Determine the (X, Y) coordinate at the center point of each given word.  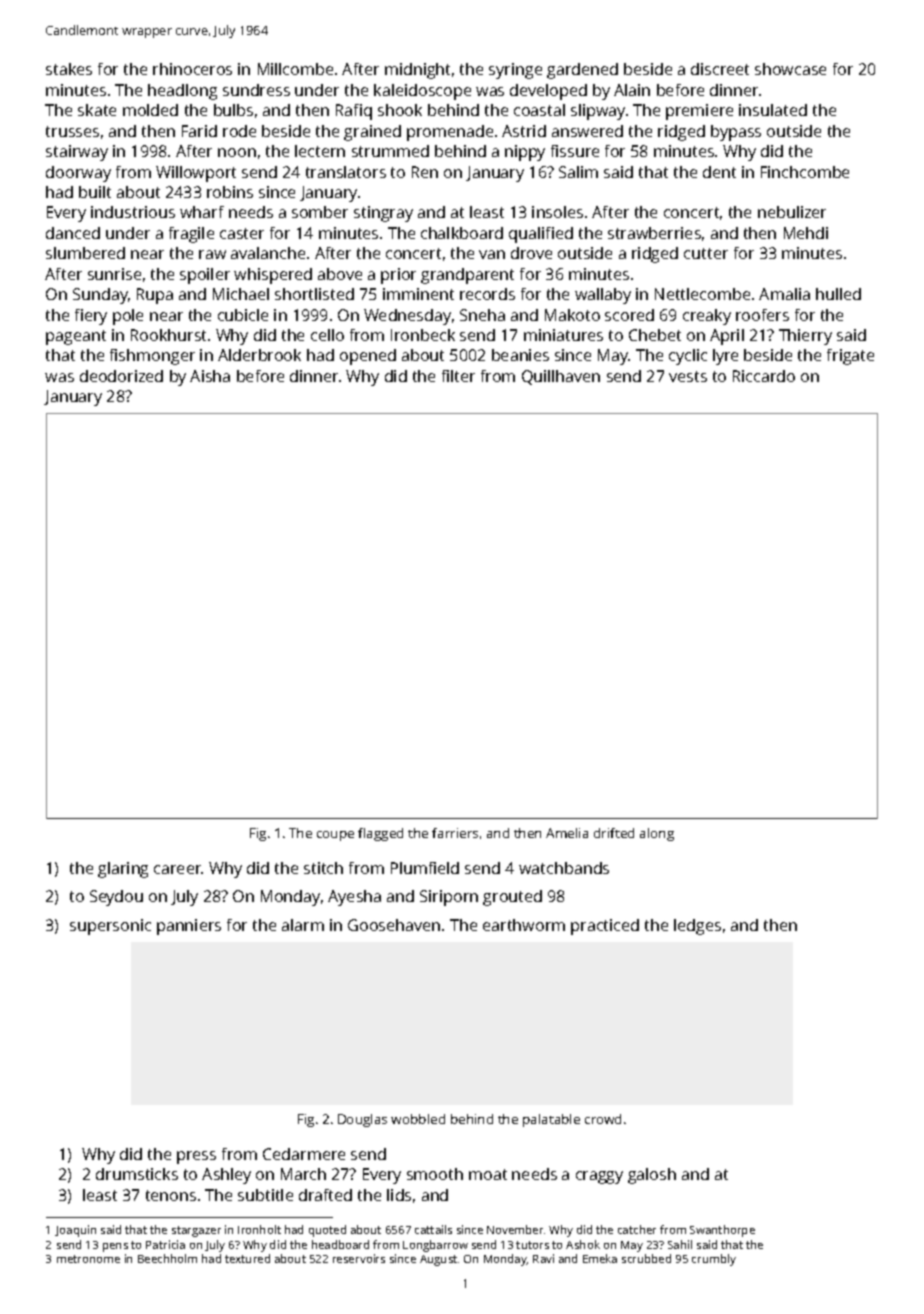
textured (247, 1258)
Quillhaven (561, 377)
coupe (335, 836)
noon (237, 152)
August (438, 1260)
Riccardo (764, 376)
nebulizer (792, 212)
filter (458, 376)
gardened (582, 71)
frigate (850, 357)
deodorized (121, 376)
